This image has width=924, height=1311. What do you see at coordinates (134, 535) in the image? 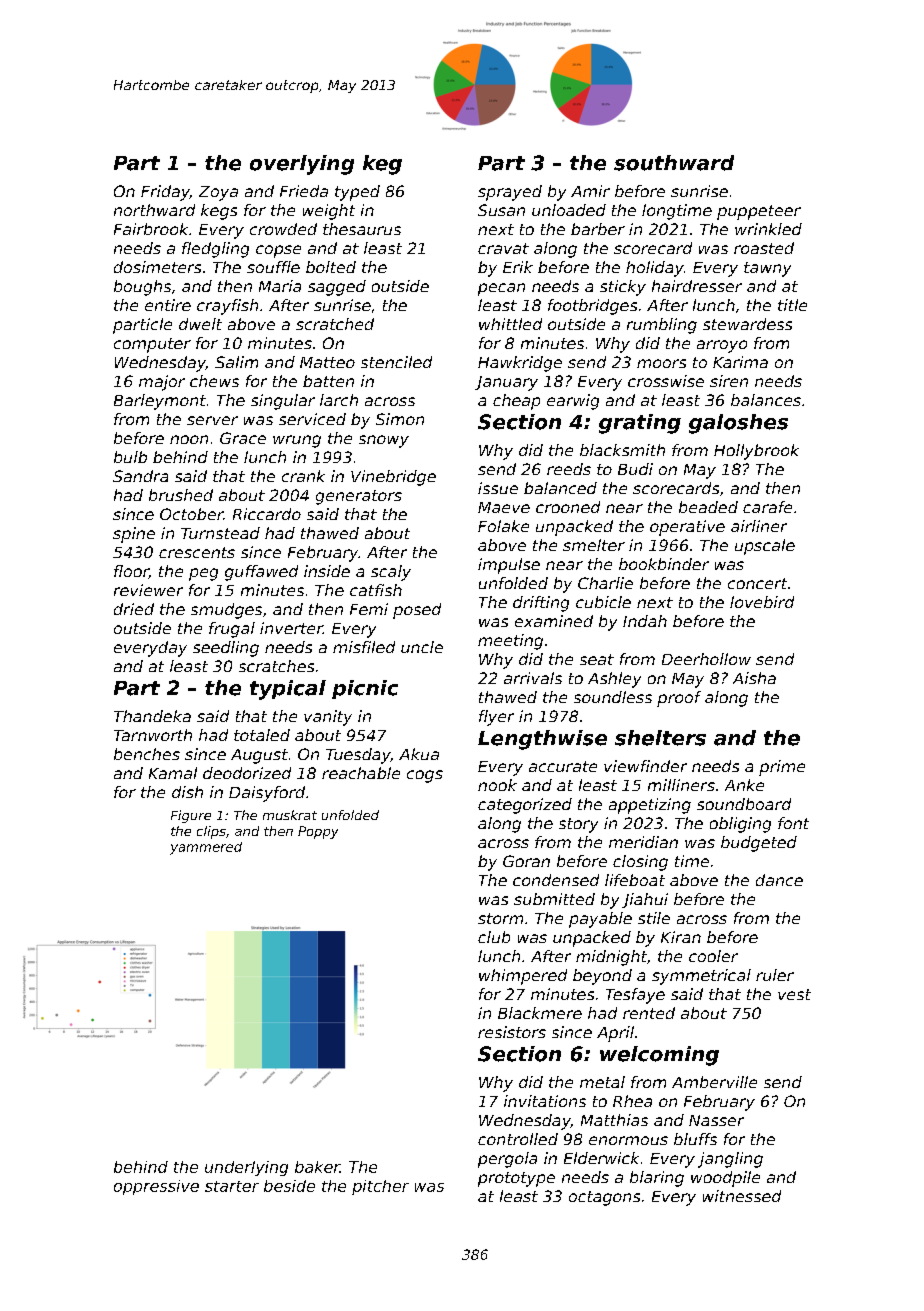
I see `spine` at bounding box center [134, 535].
